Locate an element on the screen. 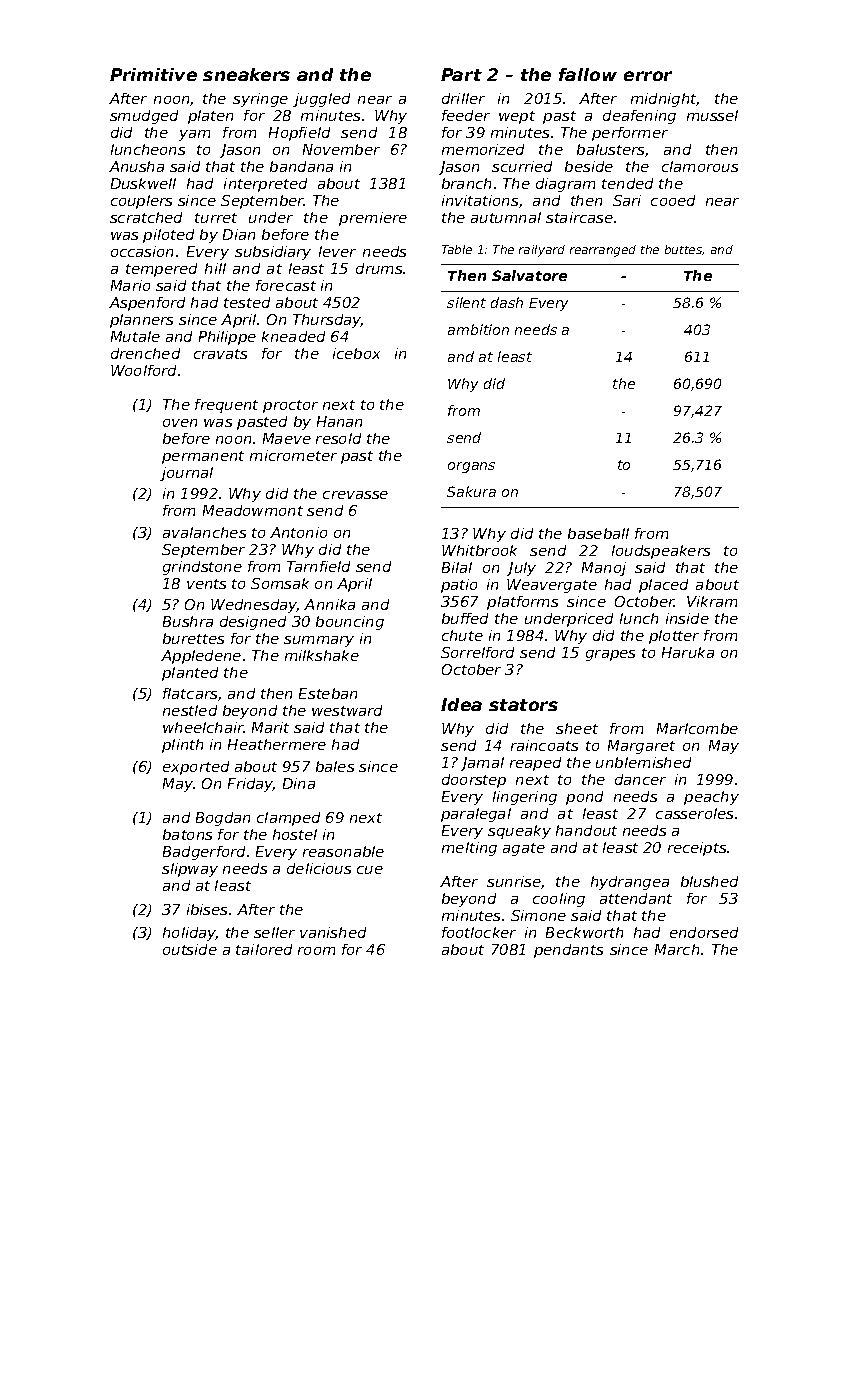  Mario is located at coordinates (130, 285).
